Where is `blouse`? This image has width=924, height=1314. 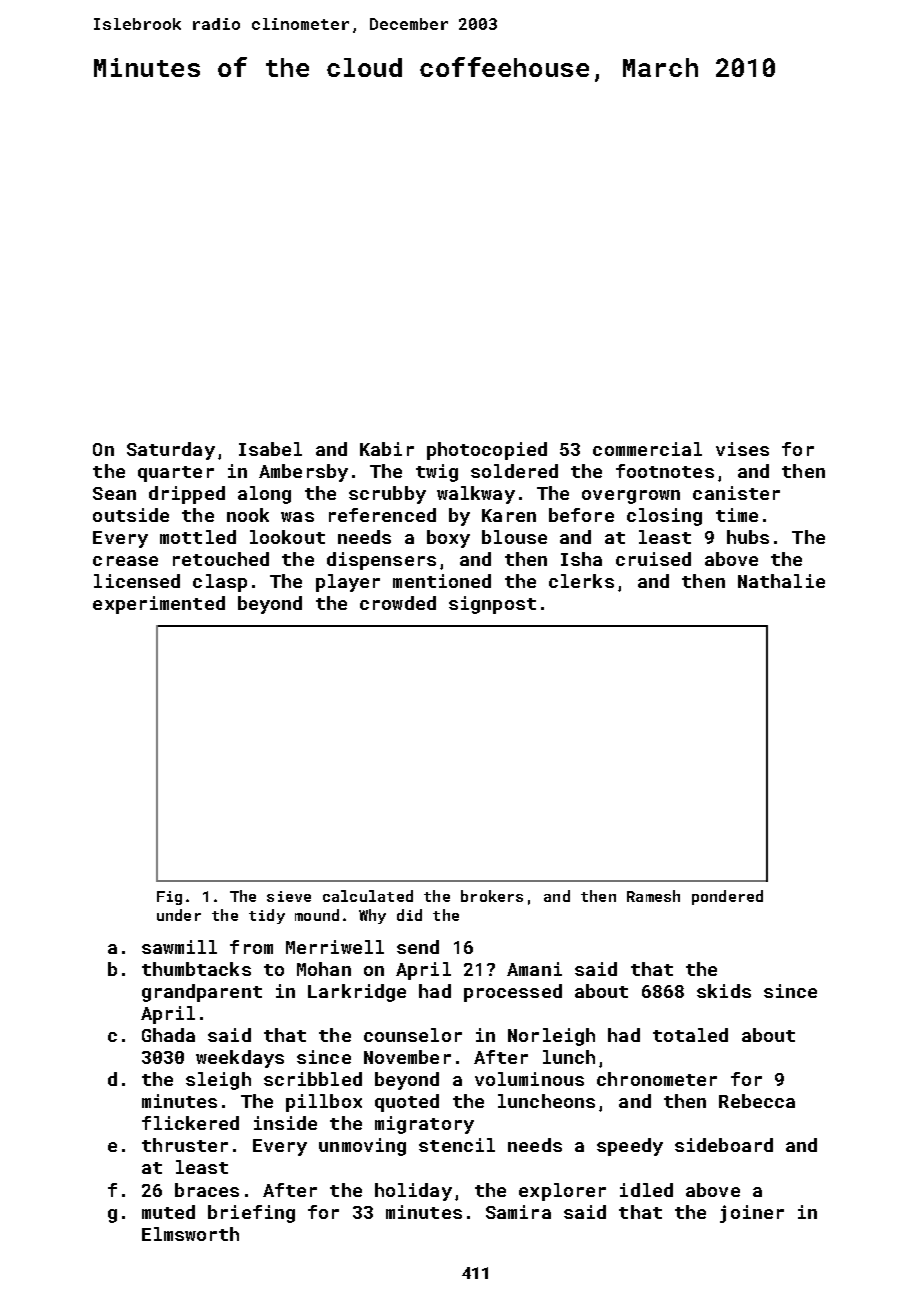 blouse is located at coordinates (514, 537).
